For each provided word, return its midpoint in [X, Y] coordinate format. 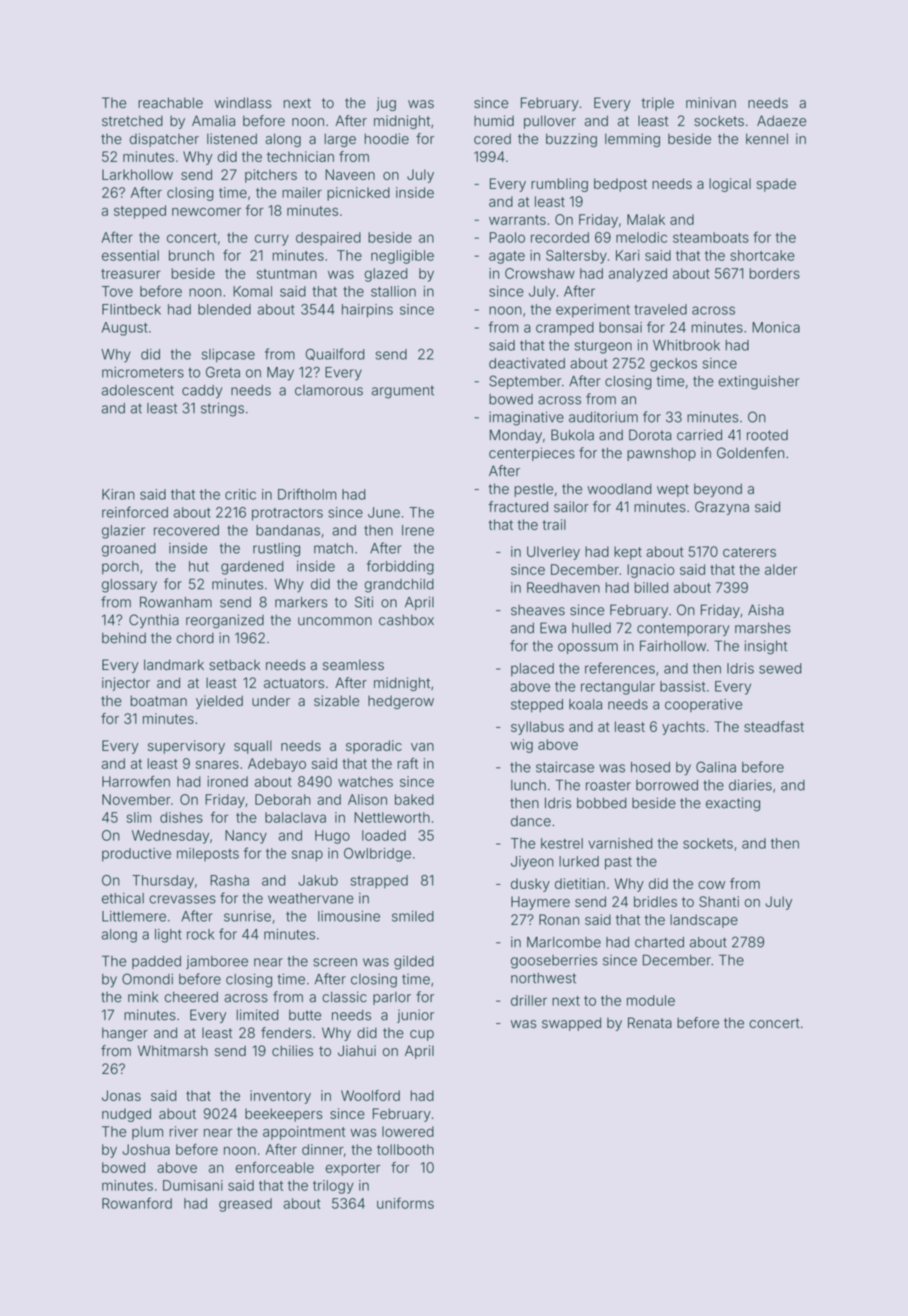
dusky [530, 885]
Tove [117, 291]
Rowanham [176, 602]
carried [699, 435]
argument [403, 392]
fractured [518, 507]
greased [245, 1205]
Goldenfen [750, 453]
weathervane [311, 898]
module [651, 1000]
